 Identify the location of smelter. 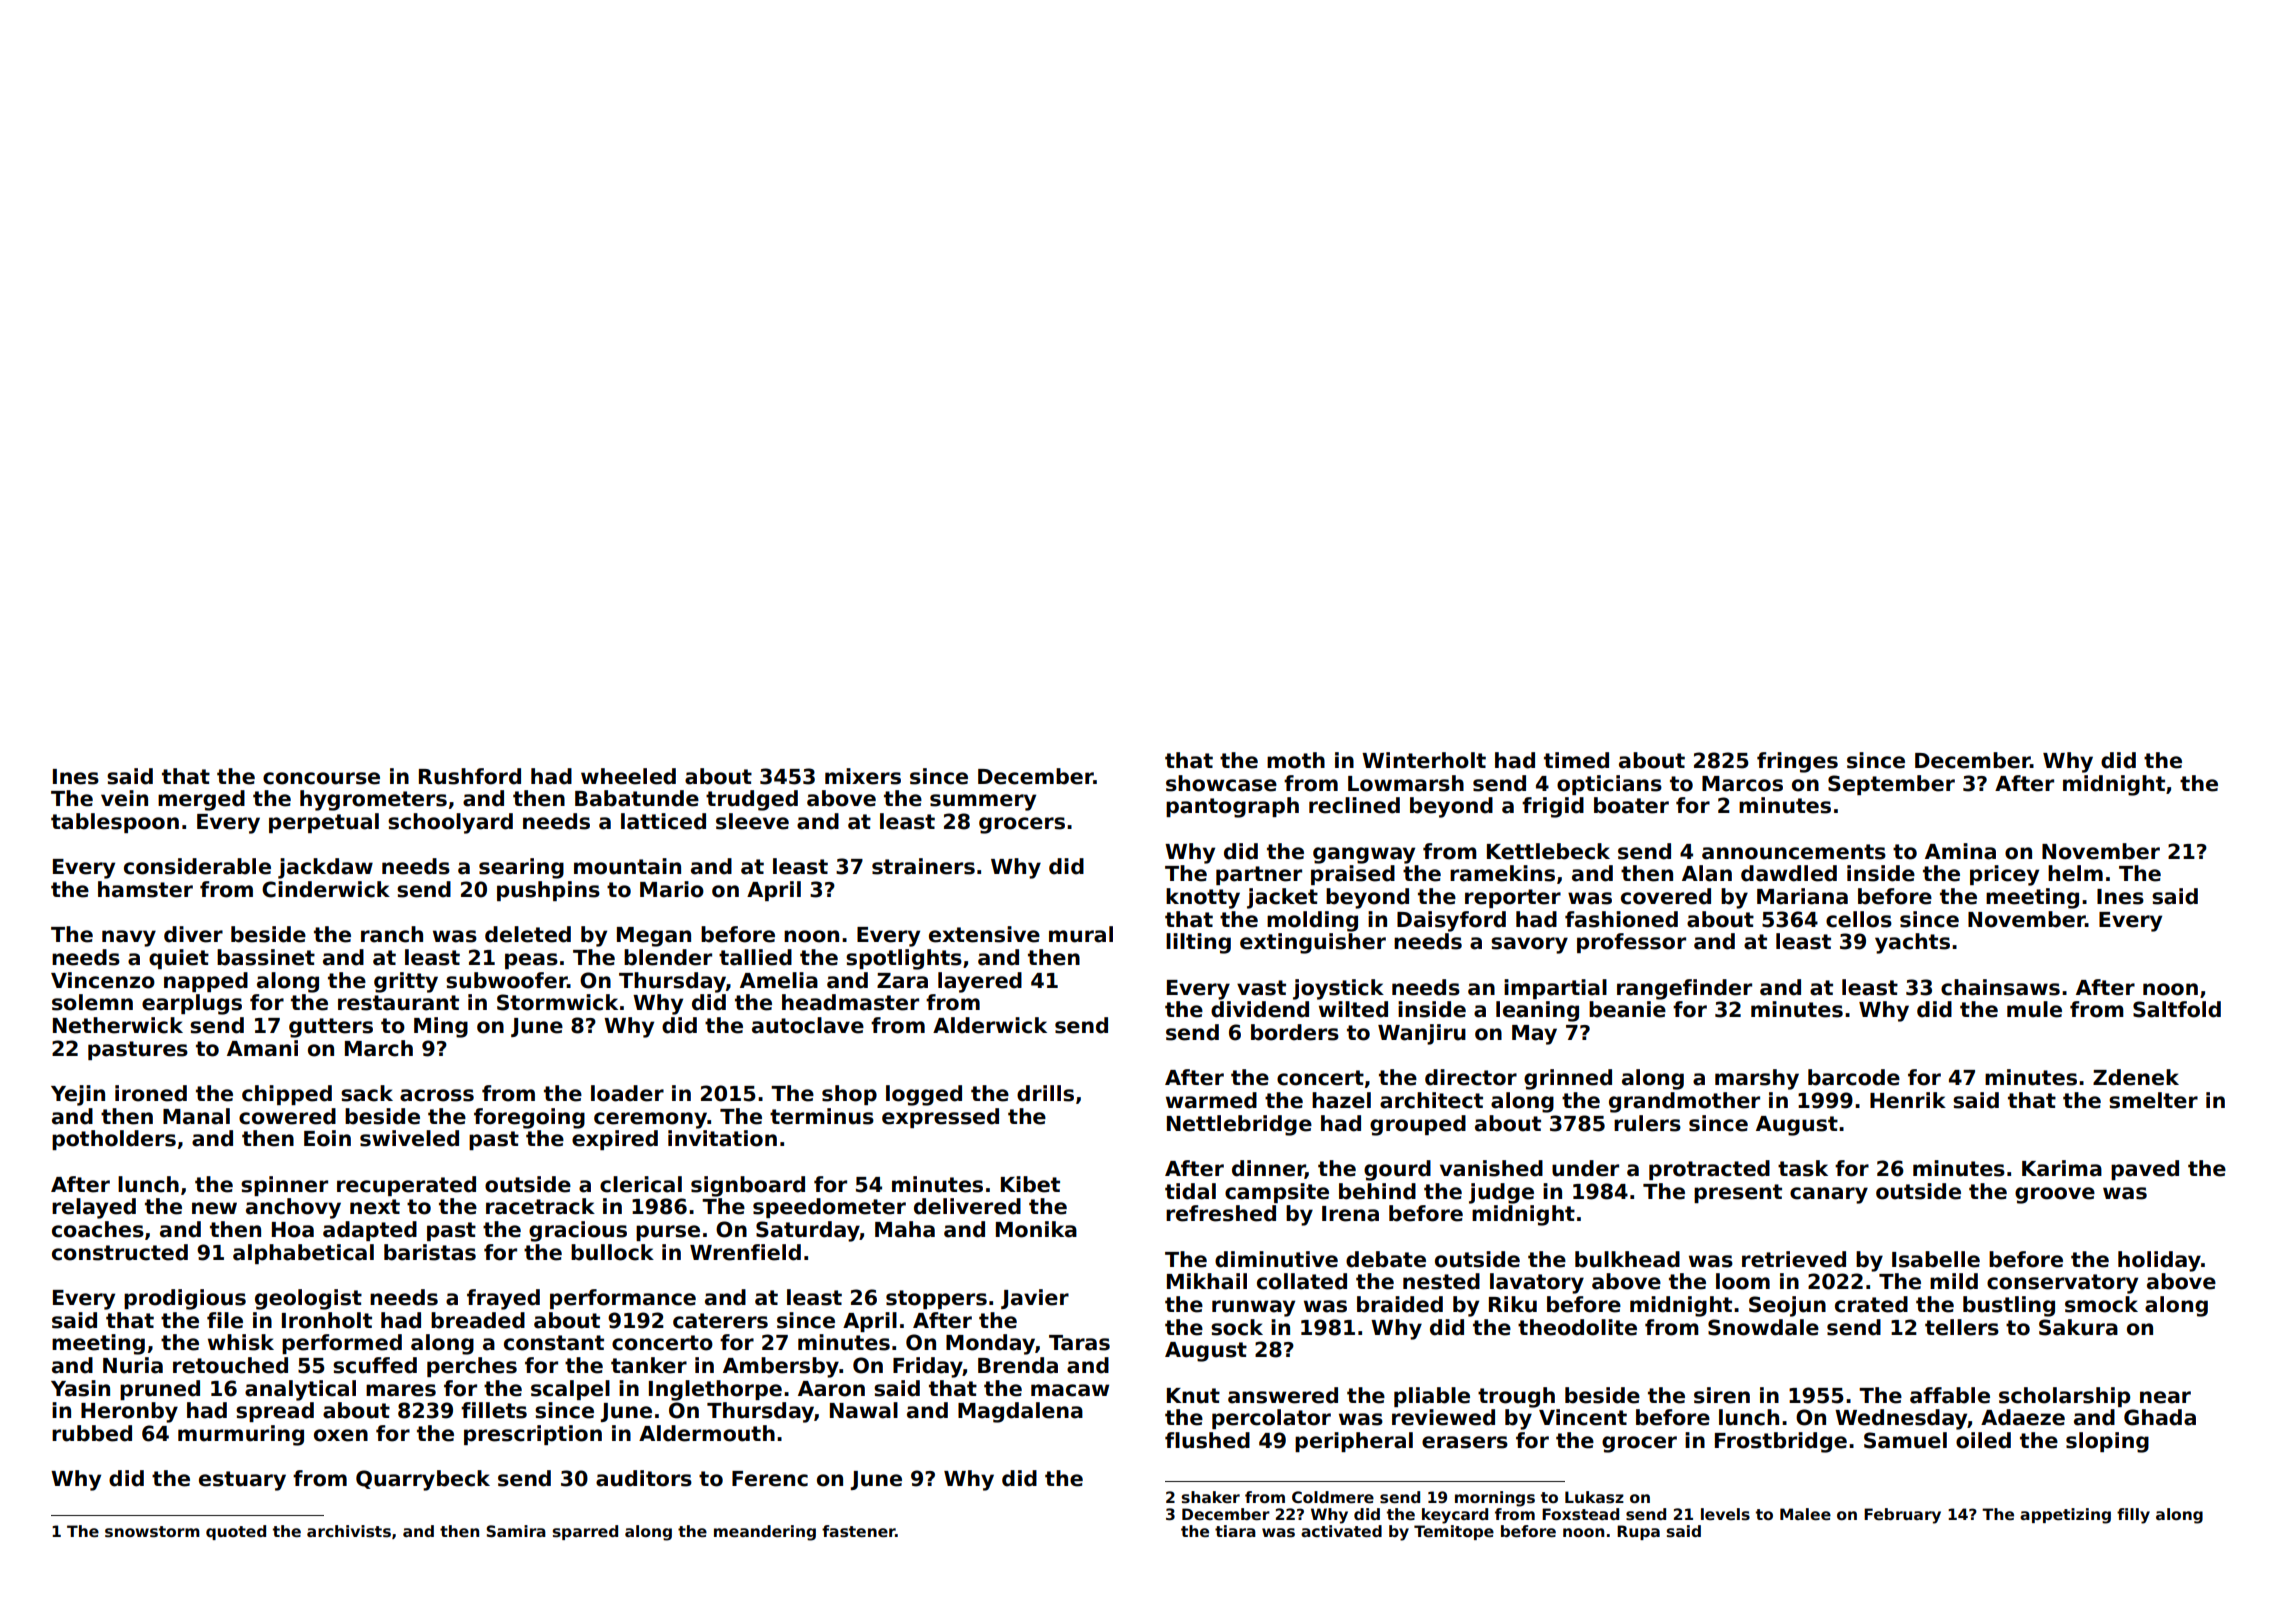
(2153, 1100).
